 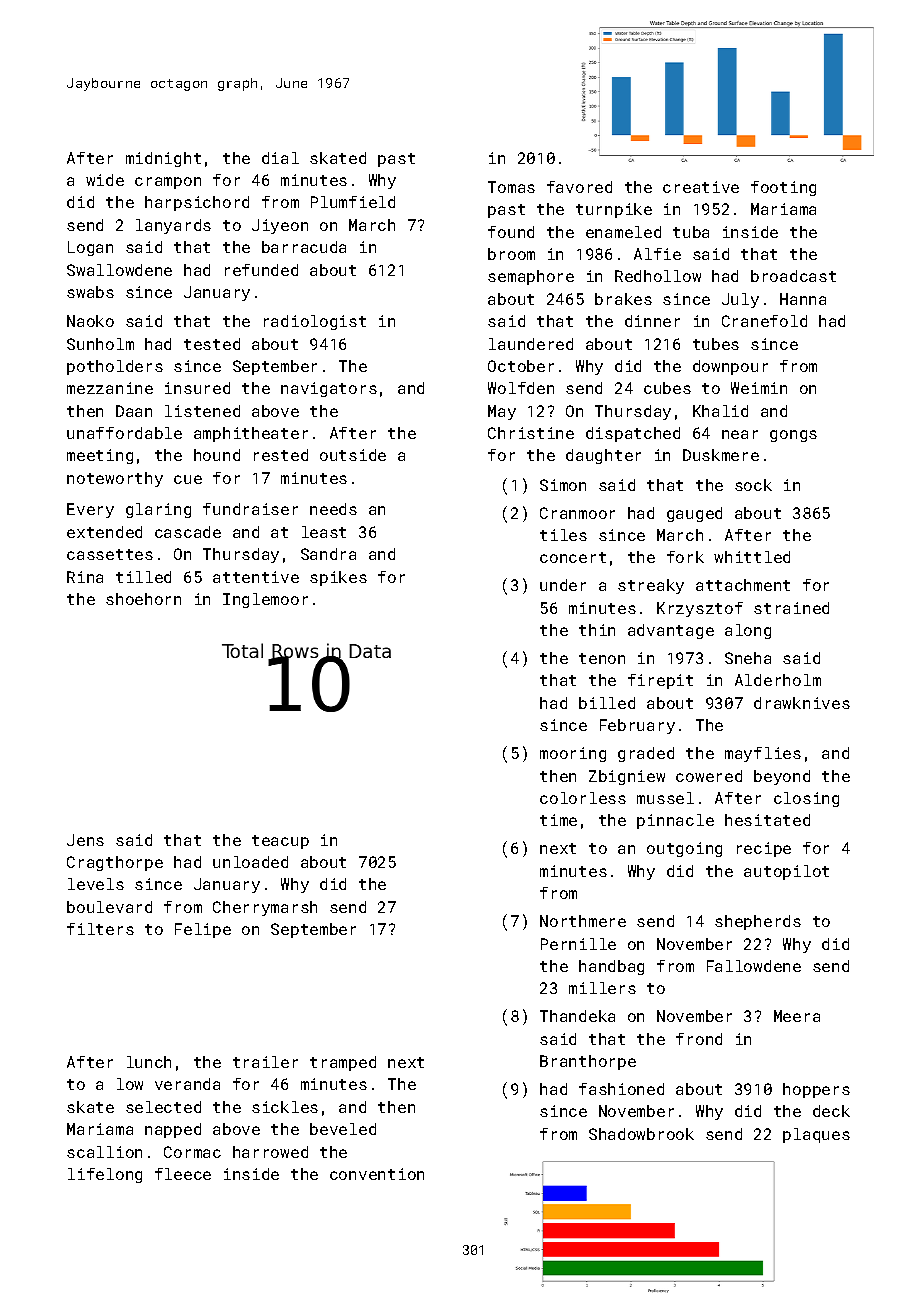 What do you see at coordinates (511, 254) in the document?
I see `broom` at bounding box center [511, 254].
